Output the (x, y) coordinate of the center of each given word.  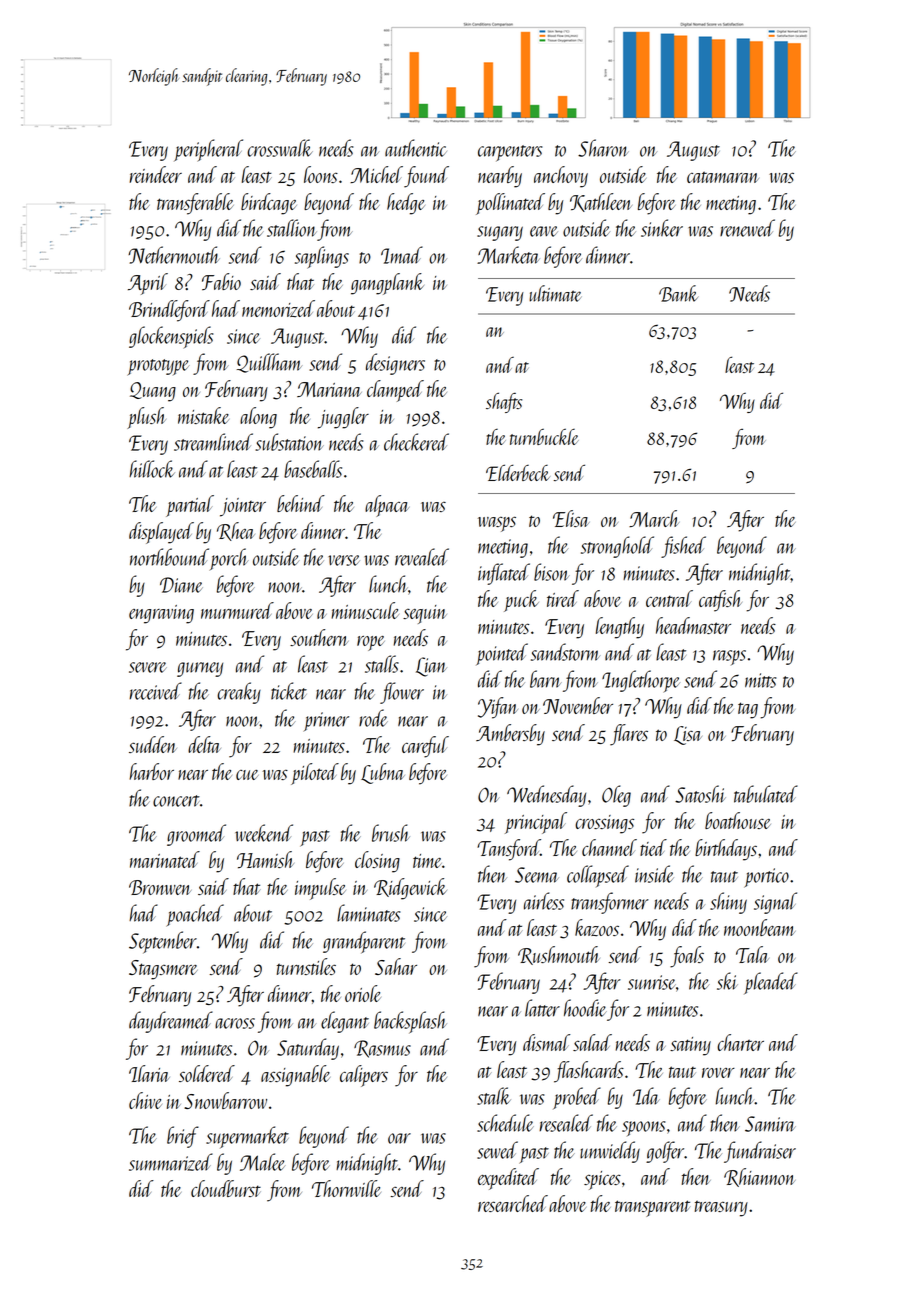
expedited (508, 1179)
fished (683, 547)
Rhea (236, 531)
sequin (425, 614)
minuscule (365, 610)
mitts (760, 680)
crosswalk (280, 148)
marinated (165, 859)
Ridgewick (410, 889)
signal (775, 903)
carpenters (510, 153)
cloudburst (226, 1188)
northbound (169, 557)
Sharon (603, 148)
